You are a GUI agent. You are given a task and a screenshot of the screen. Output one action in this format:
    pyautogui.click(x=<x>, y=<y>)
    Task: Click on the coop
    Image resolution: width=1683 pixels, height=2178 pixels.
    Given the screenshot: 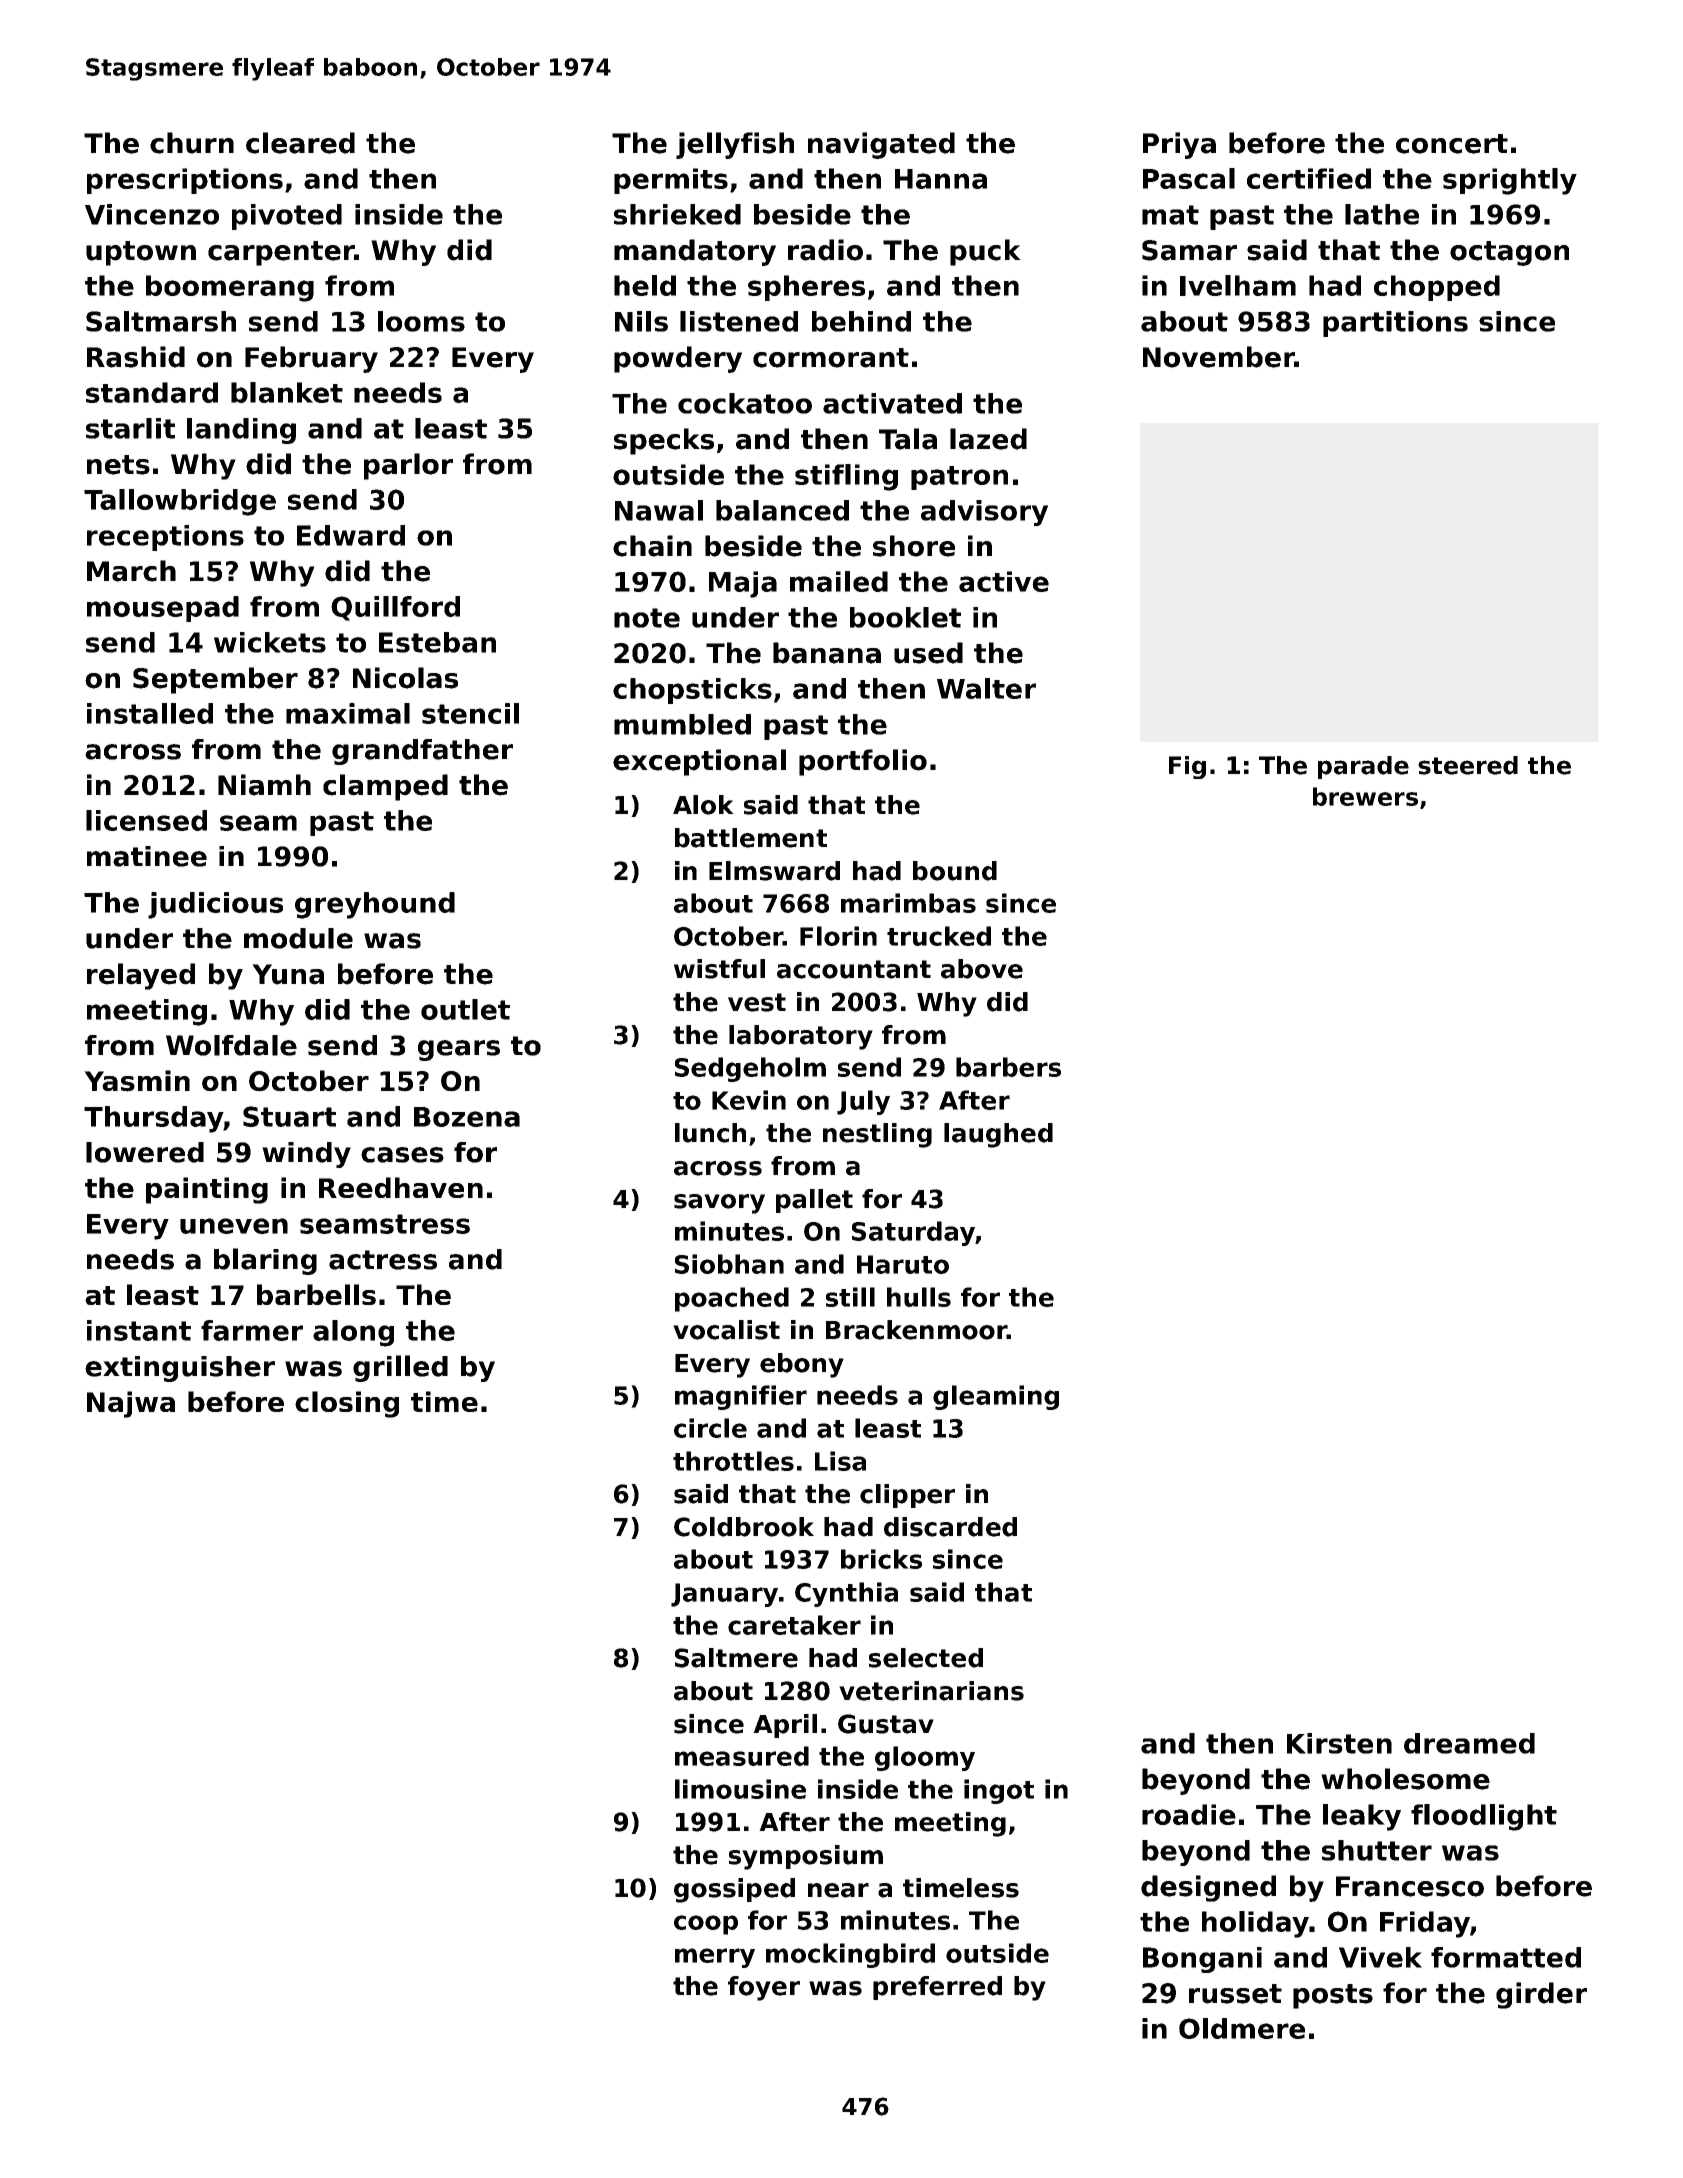 What is the action you would take?
    pyautogui.click(x=706, y=1925)
